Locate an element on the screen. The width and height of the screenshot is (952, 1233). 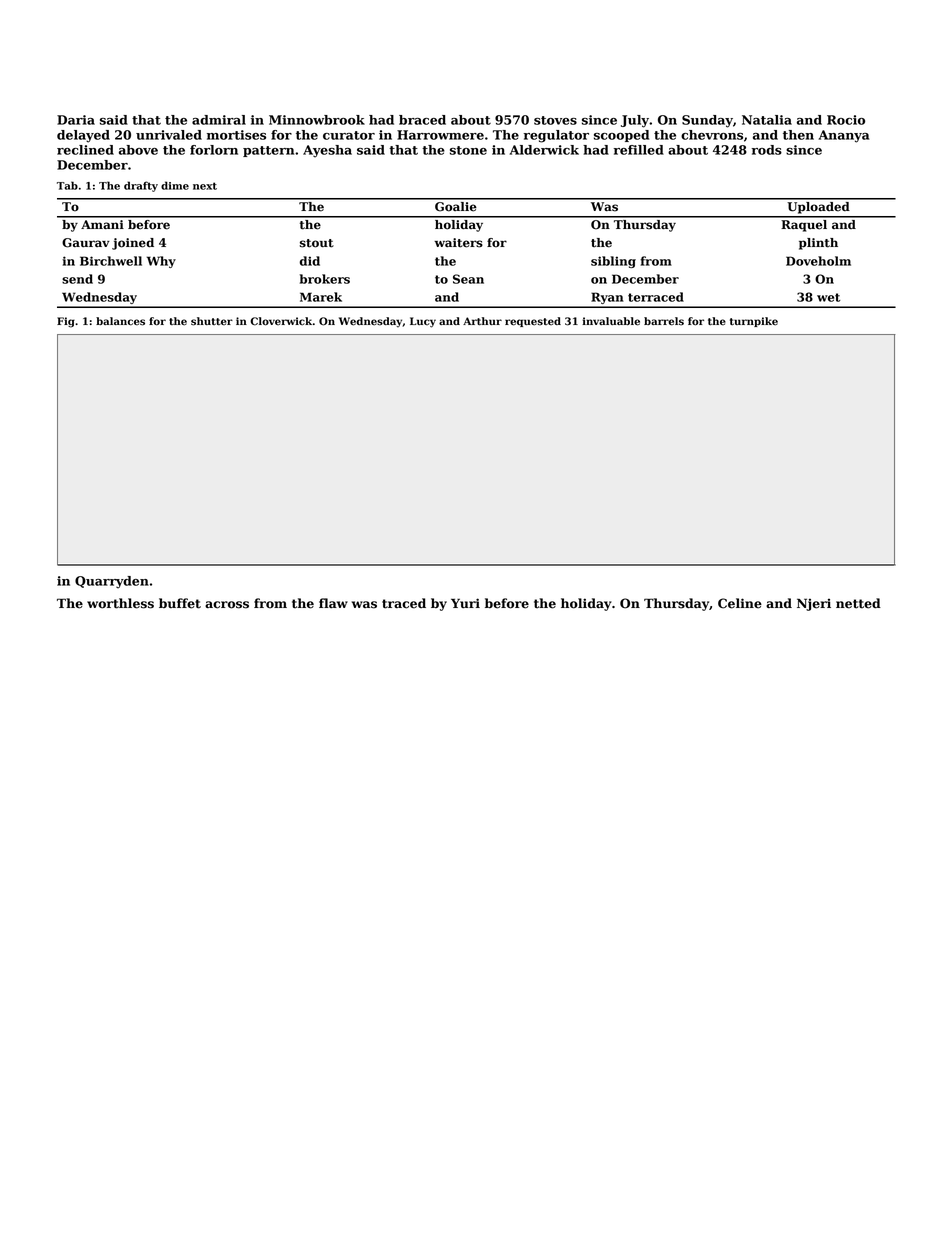
rods is located at coordinates (767, 150).
